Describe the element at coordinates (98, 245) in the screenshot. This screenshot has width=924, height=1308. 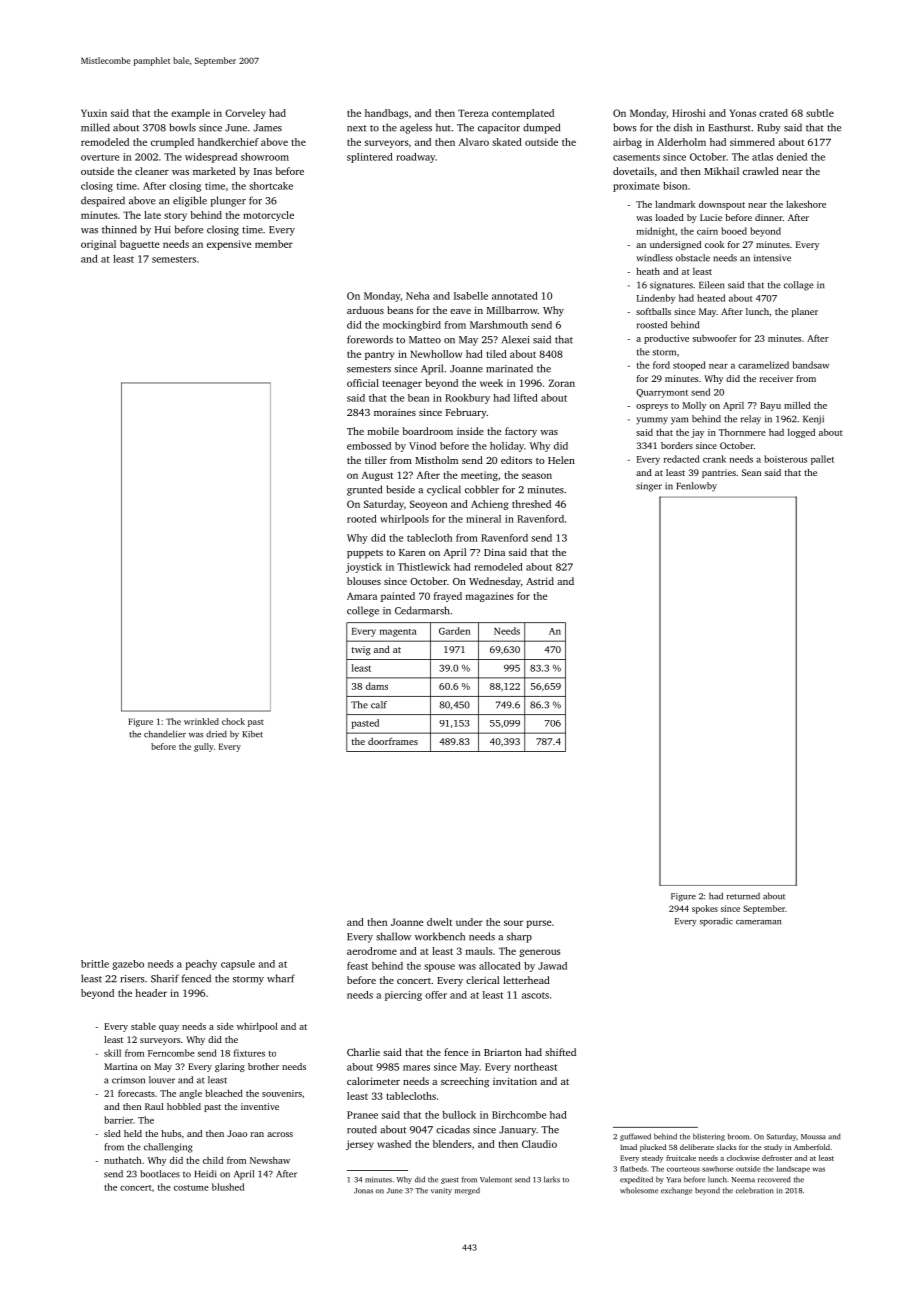
I see `original` at that location.
